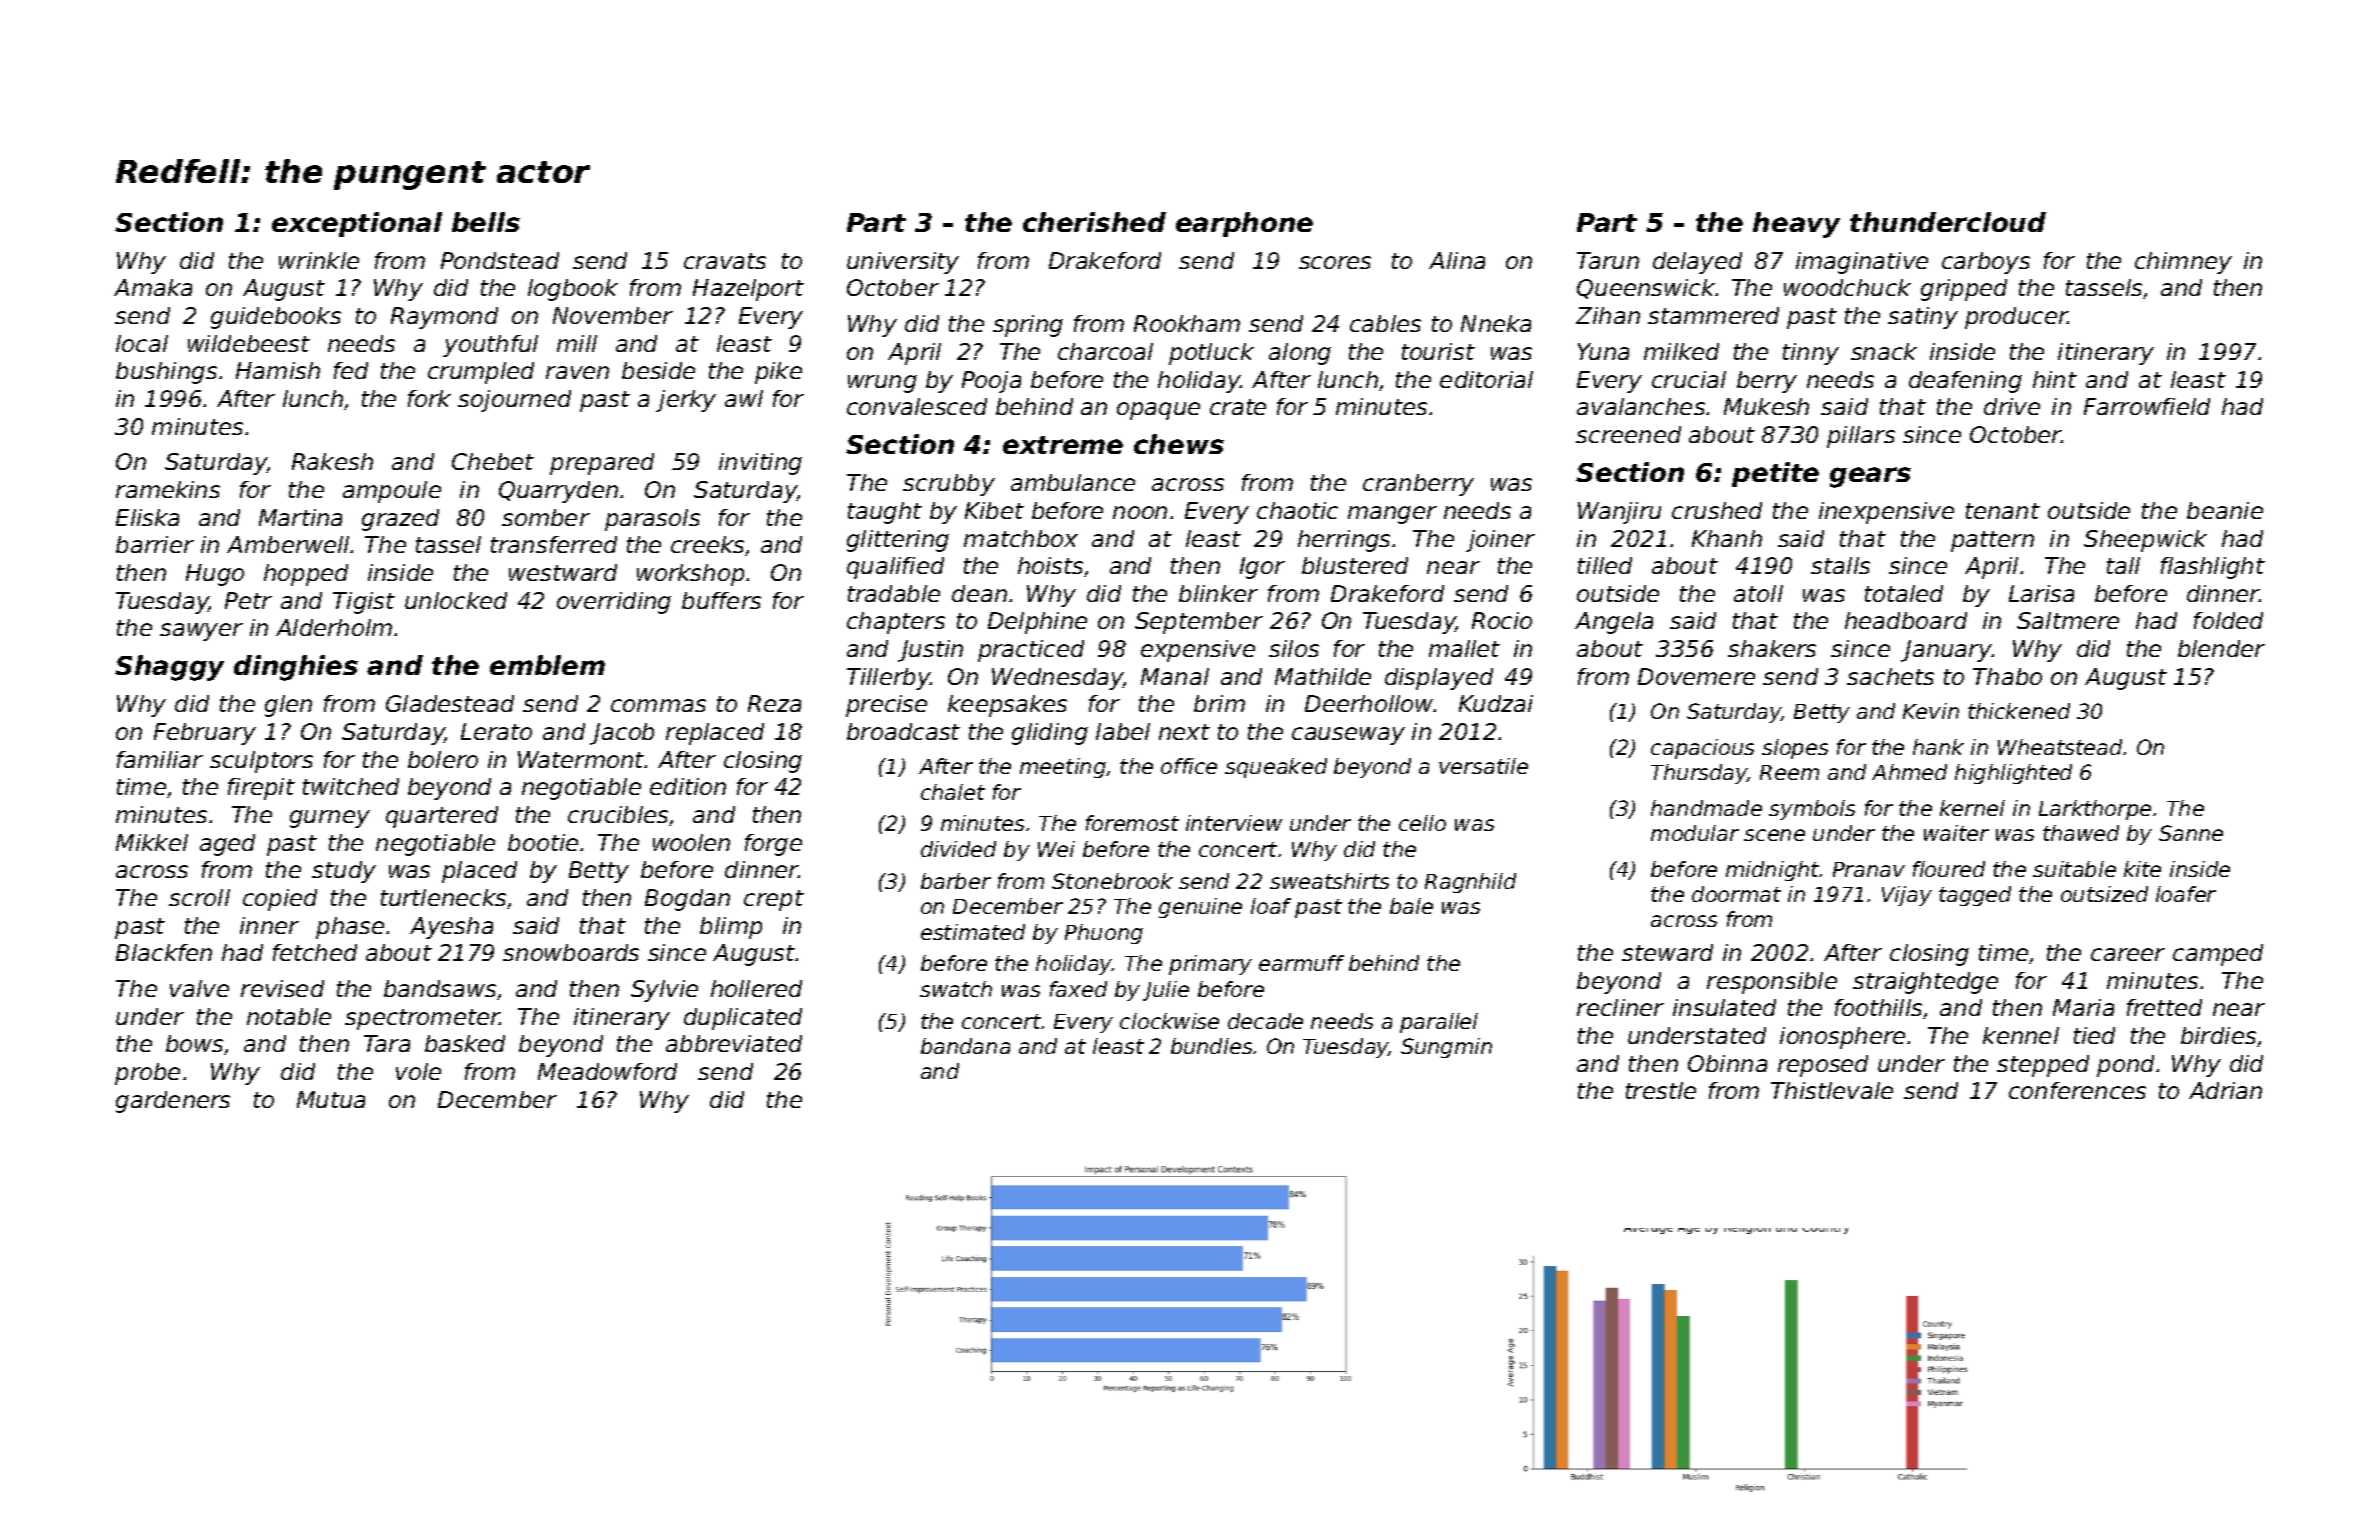 This screenshot has width=2380, height=1540. What do you see at coordinates (1681, 351) in the screenshot?
I see `milked` at bounding box center [1681, 351].
